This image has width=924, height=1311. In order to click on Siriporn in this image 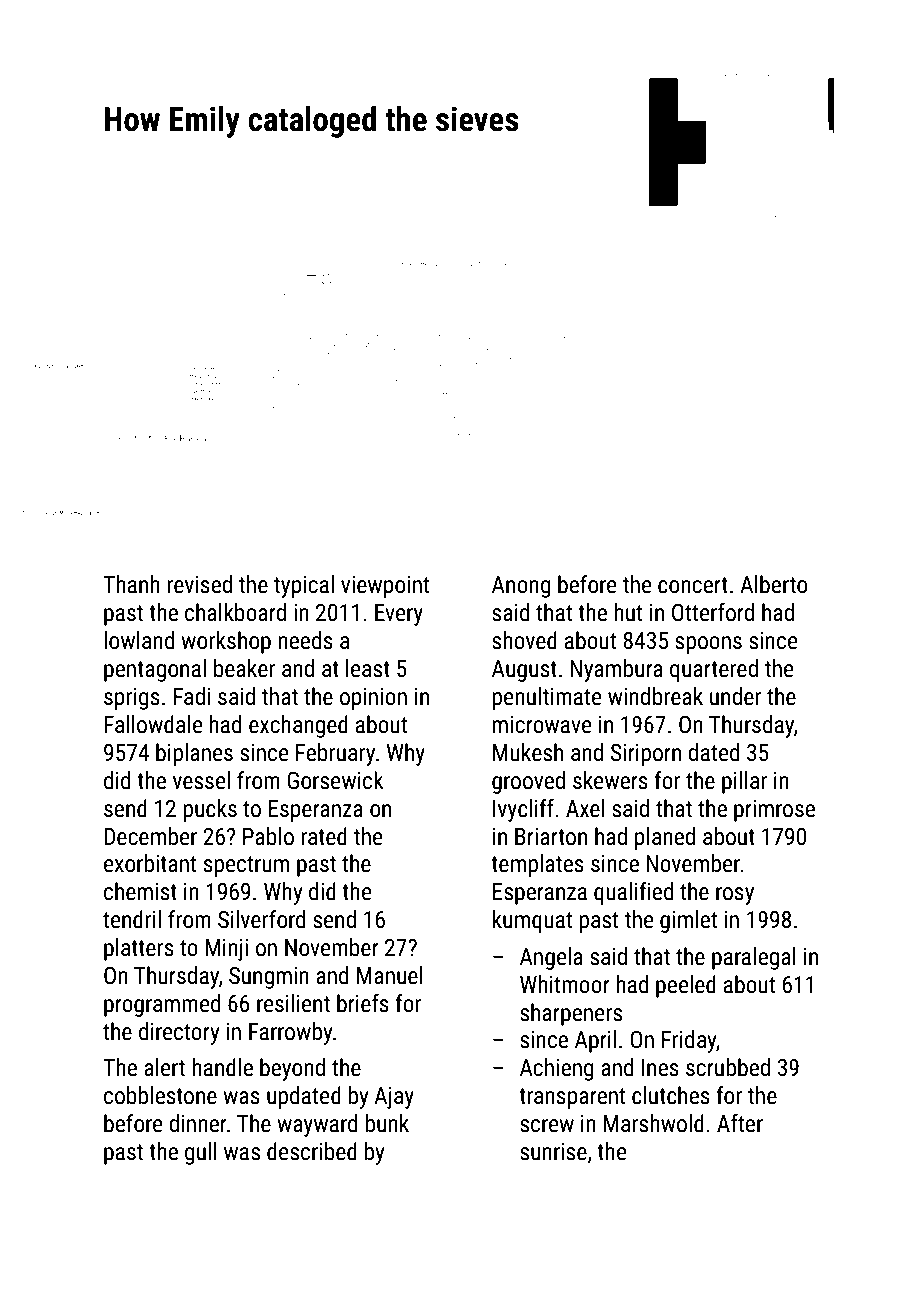, I will do `click(646, 754)`.
